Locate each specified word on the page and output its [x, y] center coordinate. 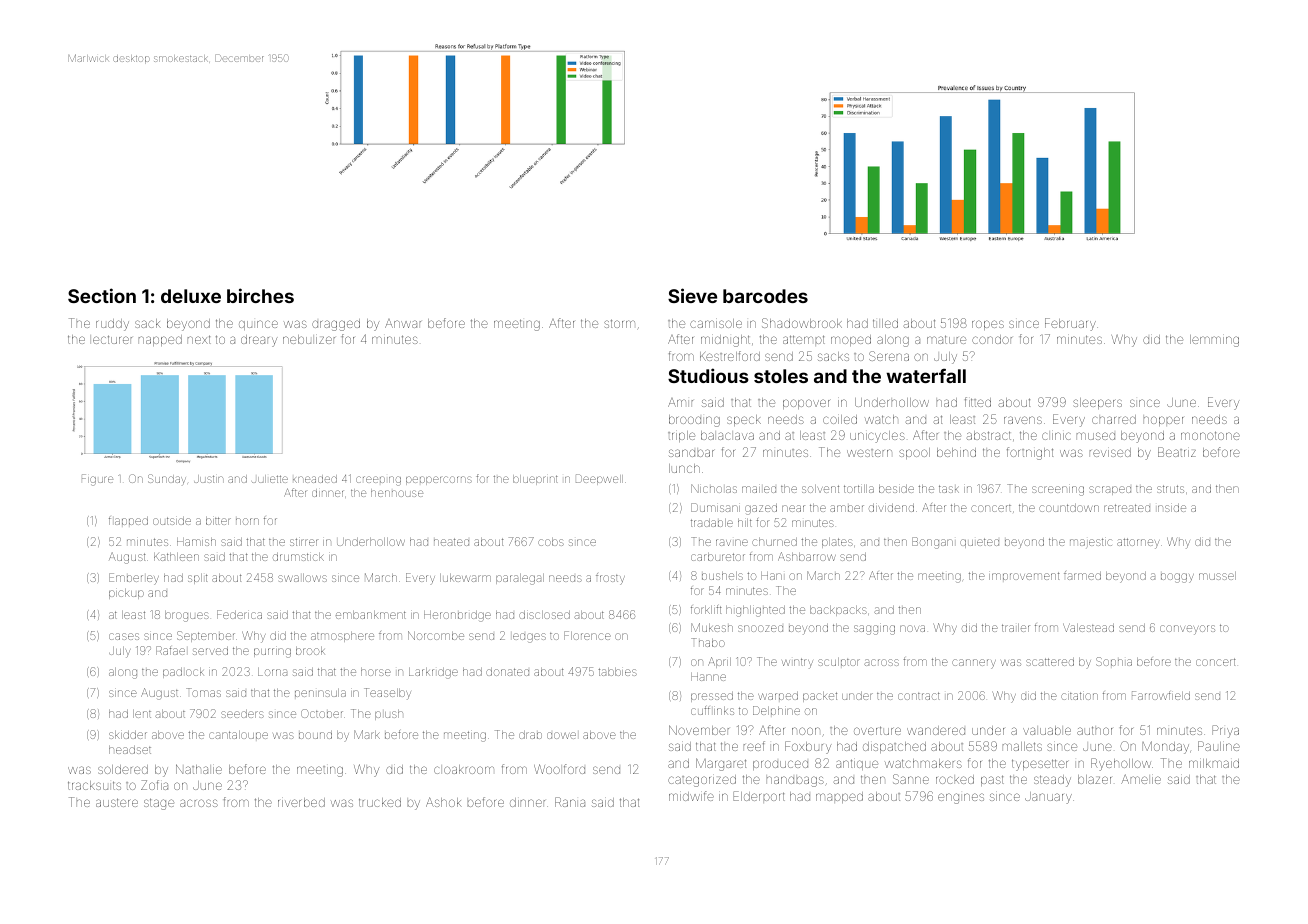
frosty [610, 579]
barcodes [765, 296]
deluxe [191, 296]
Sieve [692, 295]
